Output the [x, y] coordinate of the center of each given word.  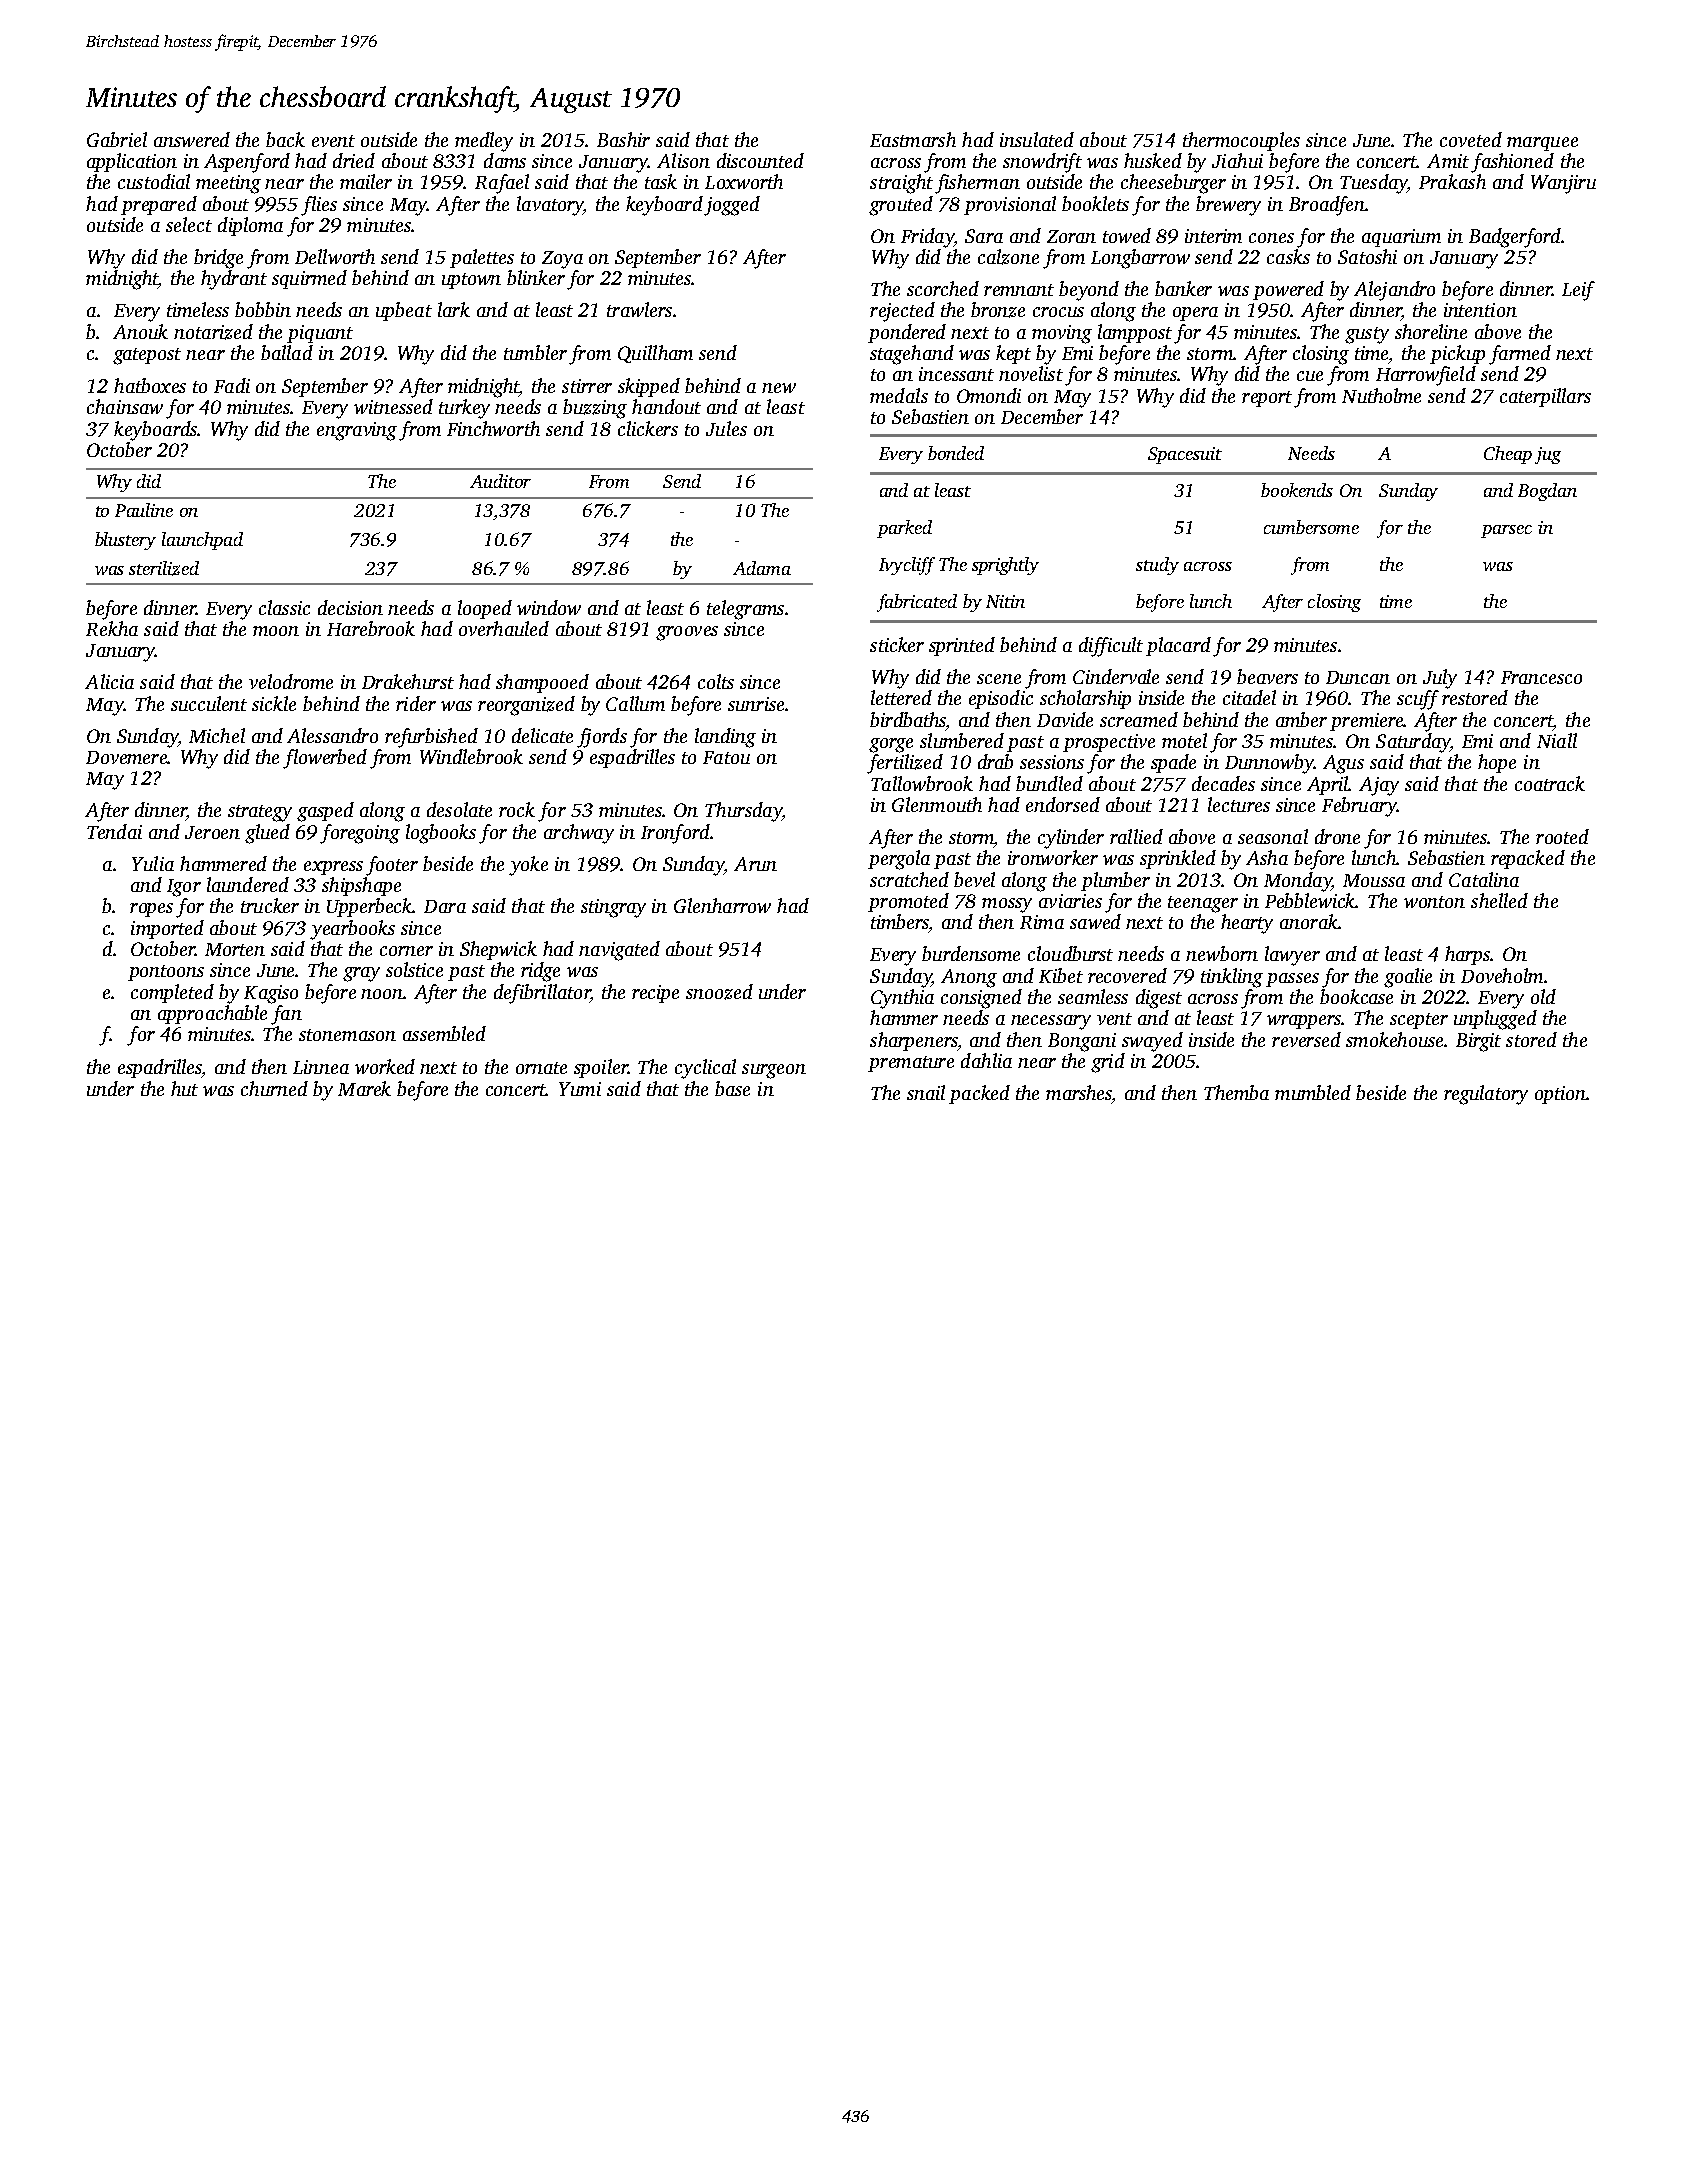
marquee [1542, 144]
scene [999, 679]
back [285, 139]
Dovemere [126, 757]
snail [926, 1092]
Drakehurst [408, 681]
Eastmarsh [913, 139]
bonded [956, 453]
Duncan [1358, 677]
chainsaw [125, 406]
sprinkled [1178, 859]
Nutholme [1381, 395]
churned [274, 1088]
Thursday [743, 812]
